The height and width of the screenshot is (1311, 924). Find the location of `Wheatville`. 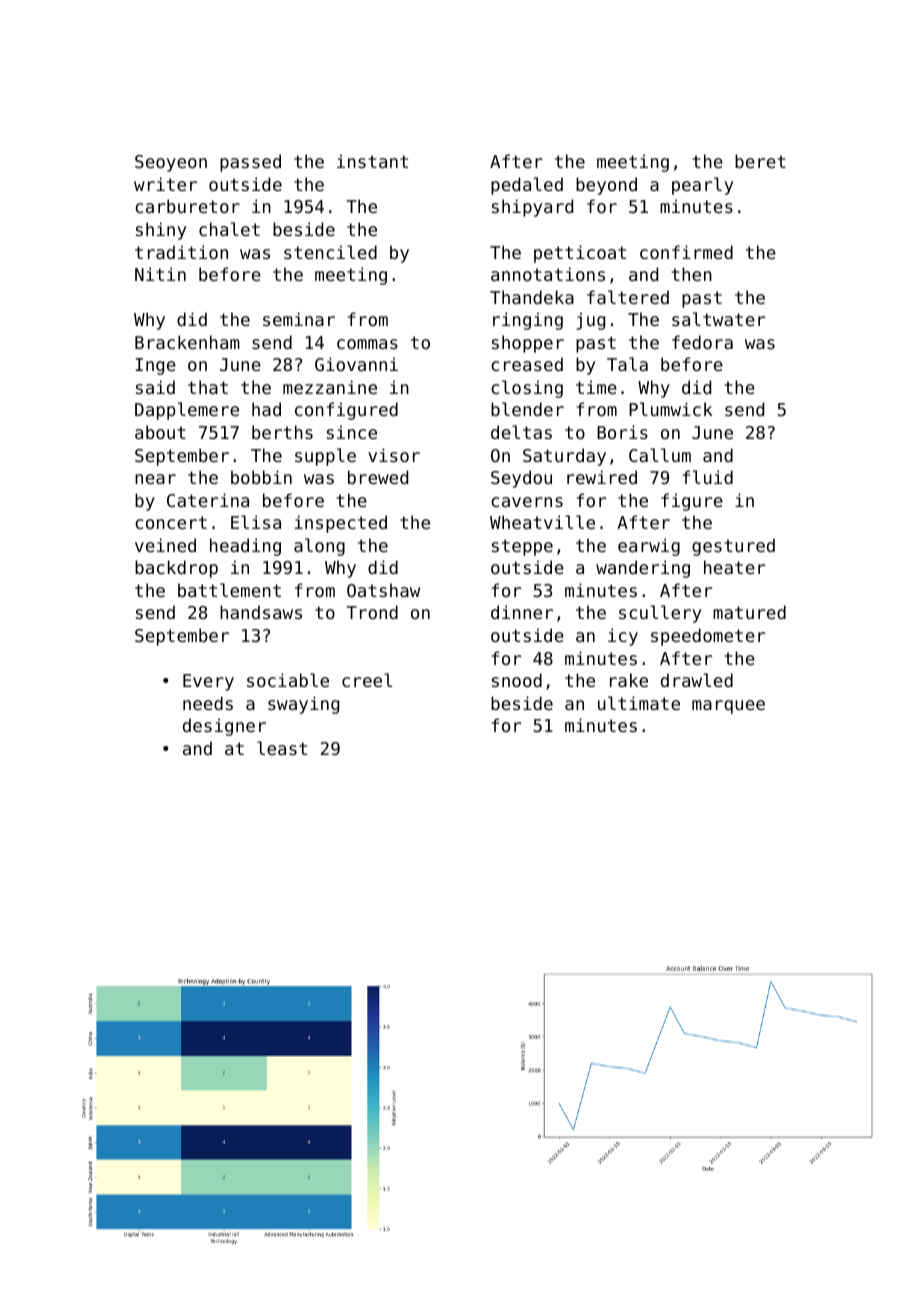

Wheatville is located at coordinates (542, 522).
